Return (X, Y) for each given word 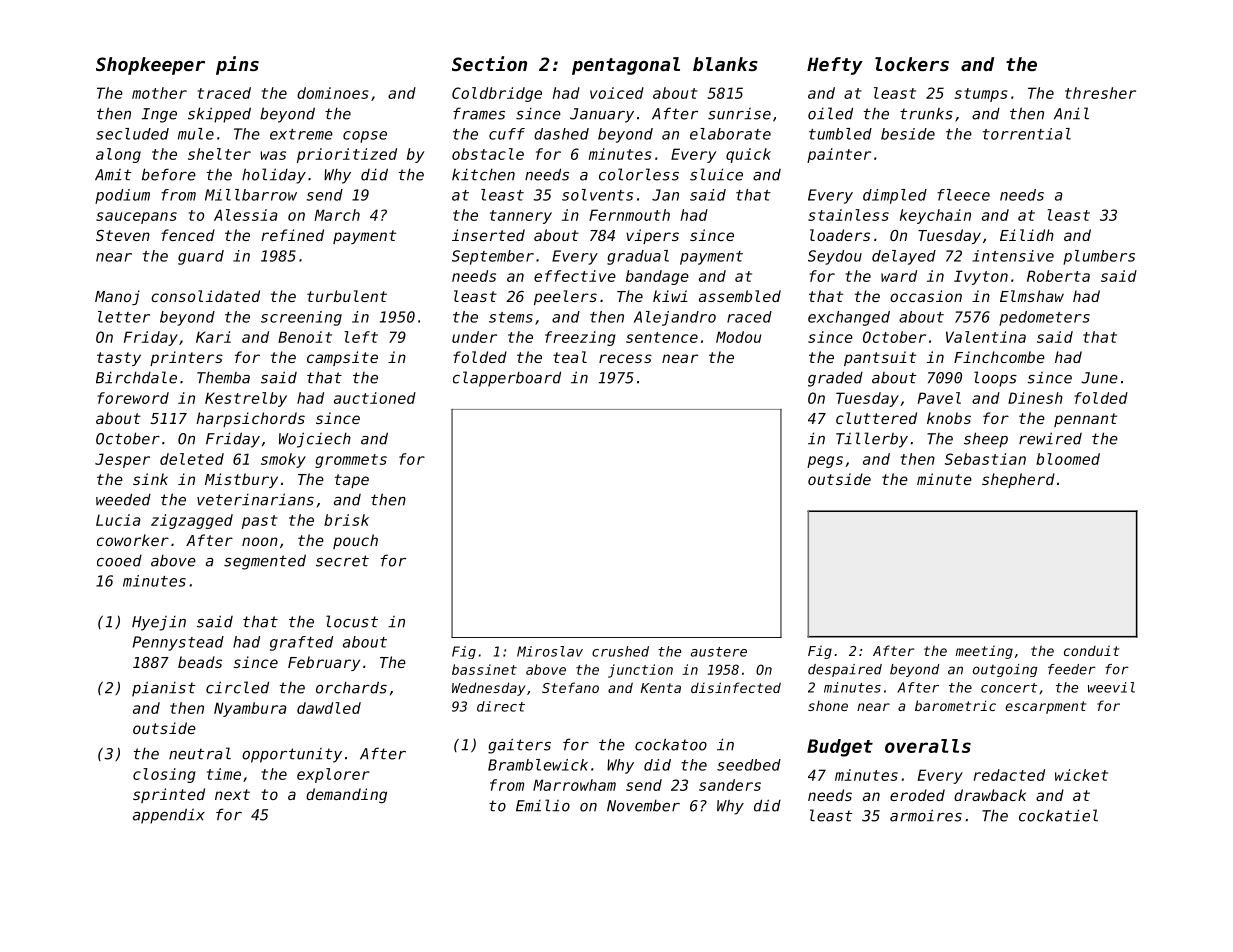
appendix (169, 816)
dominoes (333, 93)
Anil (1071, 113)
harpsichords (250, 419)
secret (342, 561)
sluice (716, 174)
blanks (725, 64)
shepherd (1018, 480)
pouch (355, 541)
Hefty (835, 66)
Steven (123, 235)
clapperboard (507, 379)
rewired (1050, 438)
